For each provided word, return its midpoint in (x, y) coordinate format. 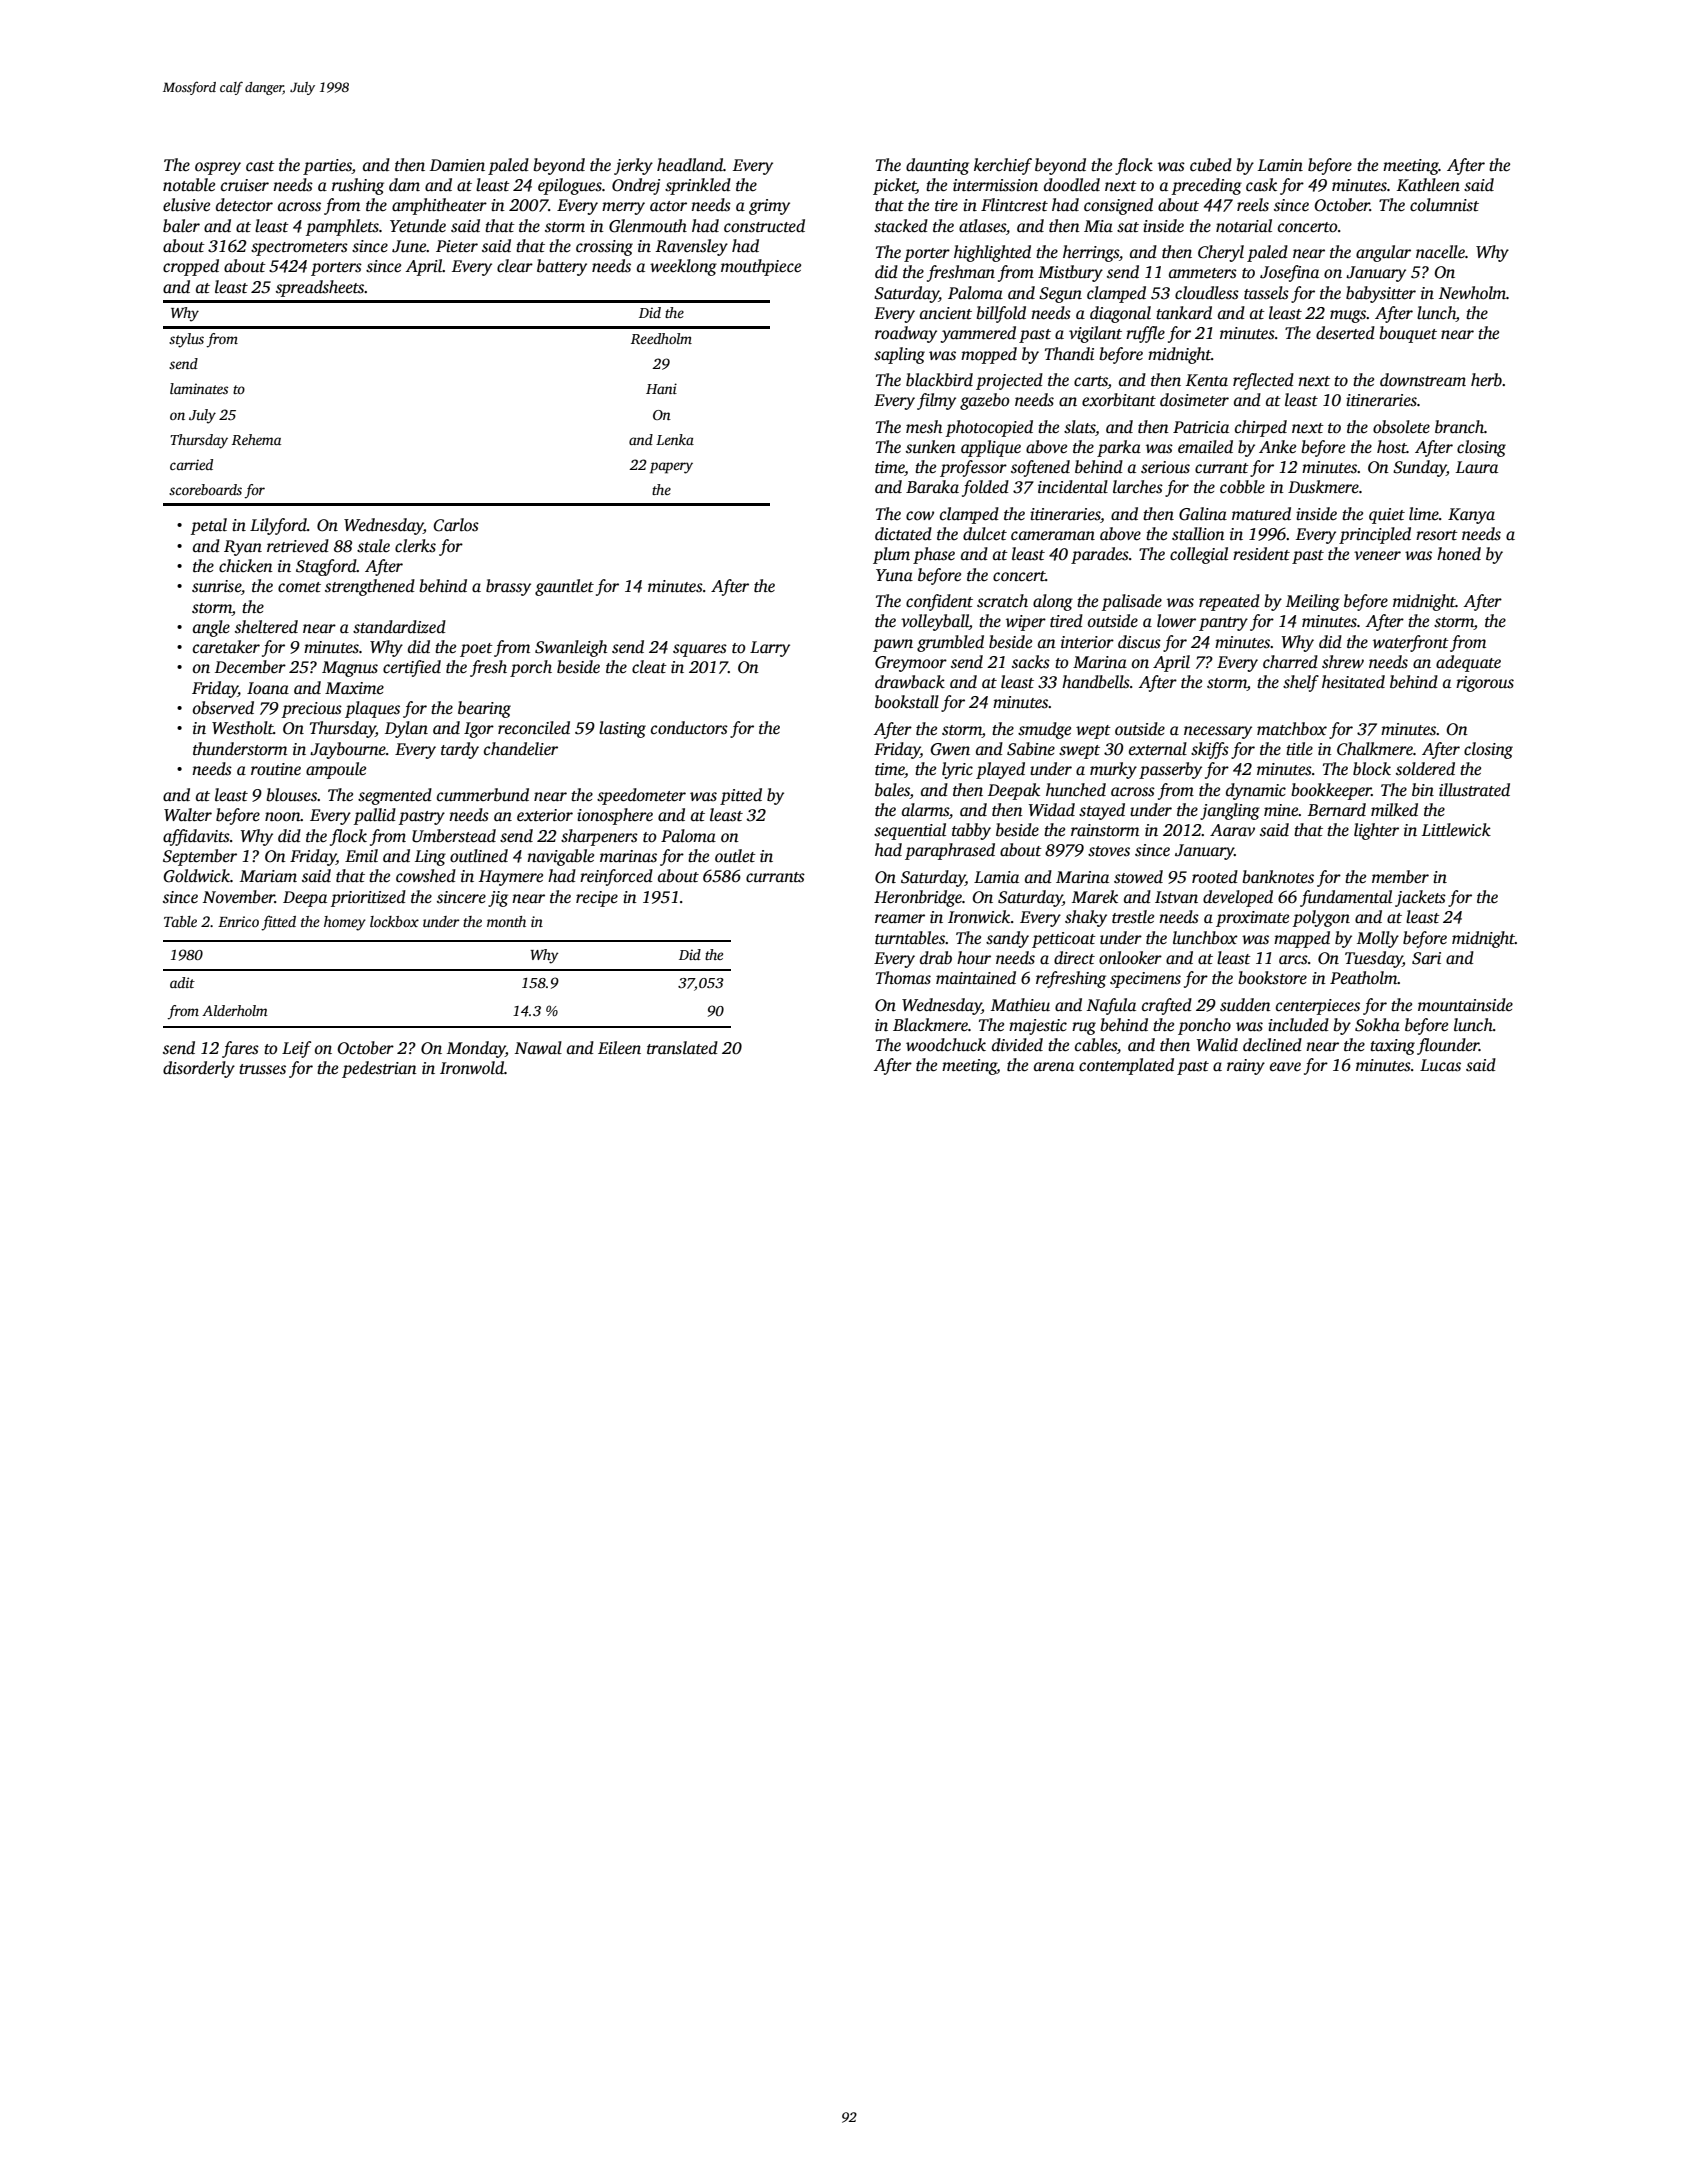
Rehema (256, 439)
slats (1079, 427)
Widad (1052, 810)
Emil (361, 856)
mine (1281, 810)
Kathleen (1428, 185)
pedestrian (379, 1069)
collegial (1199, 555)
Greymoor (911, 664)
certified (412, 668)
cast (260, 166)
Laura (1477, 467)
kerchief (1003, 166)
